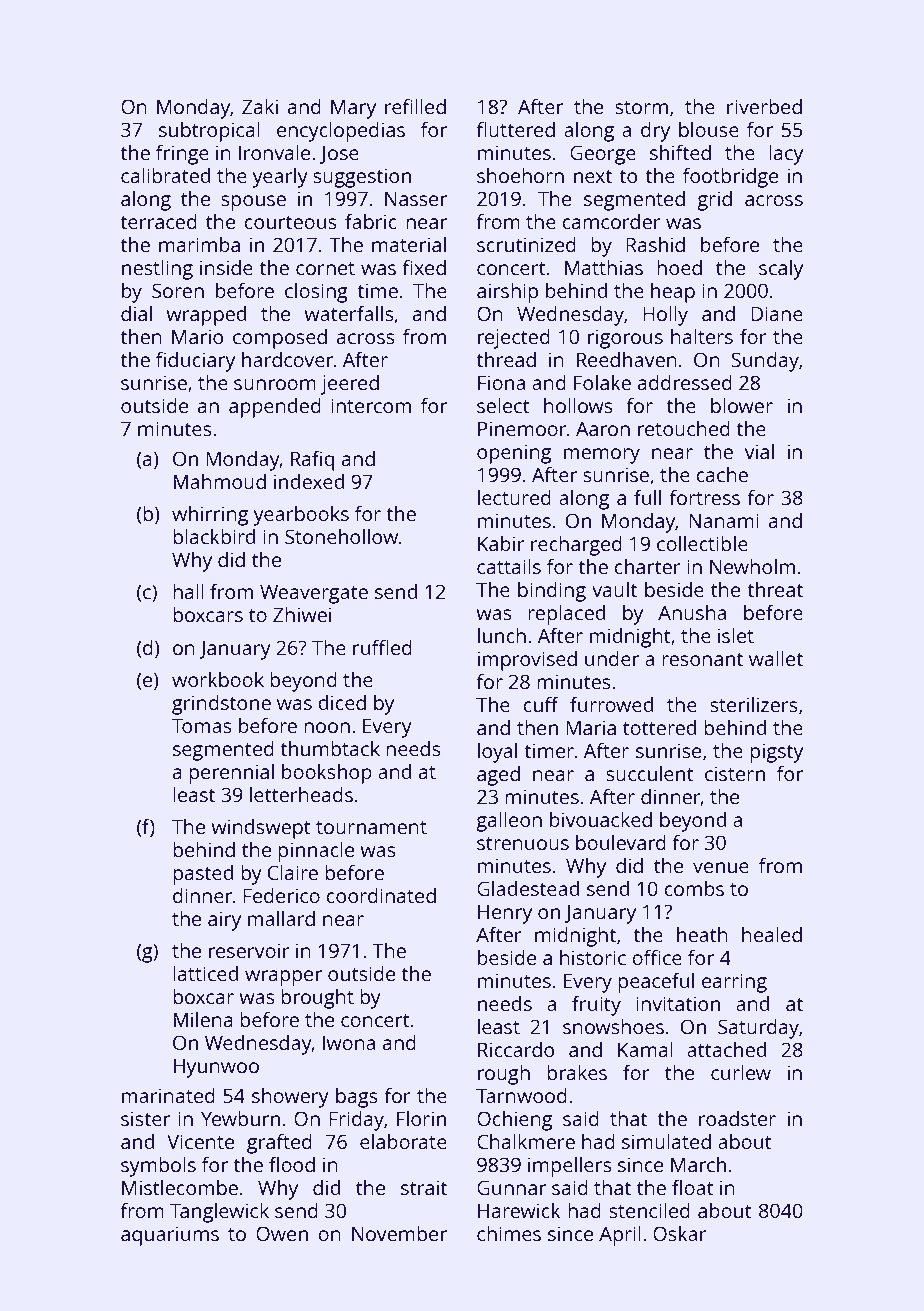  What do you see at coordinates (371, 827) in the document?
I see `tournament` at bounding box center [371, 827].
